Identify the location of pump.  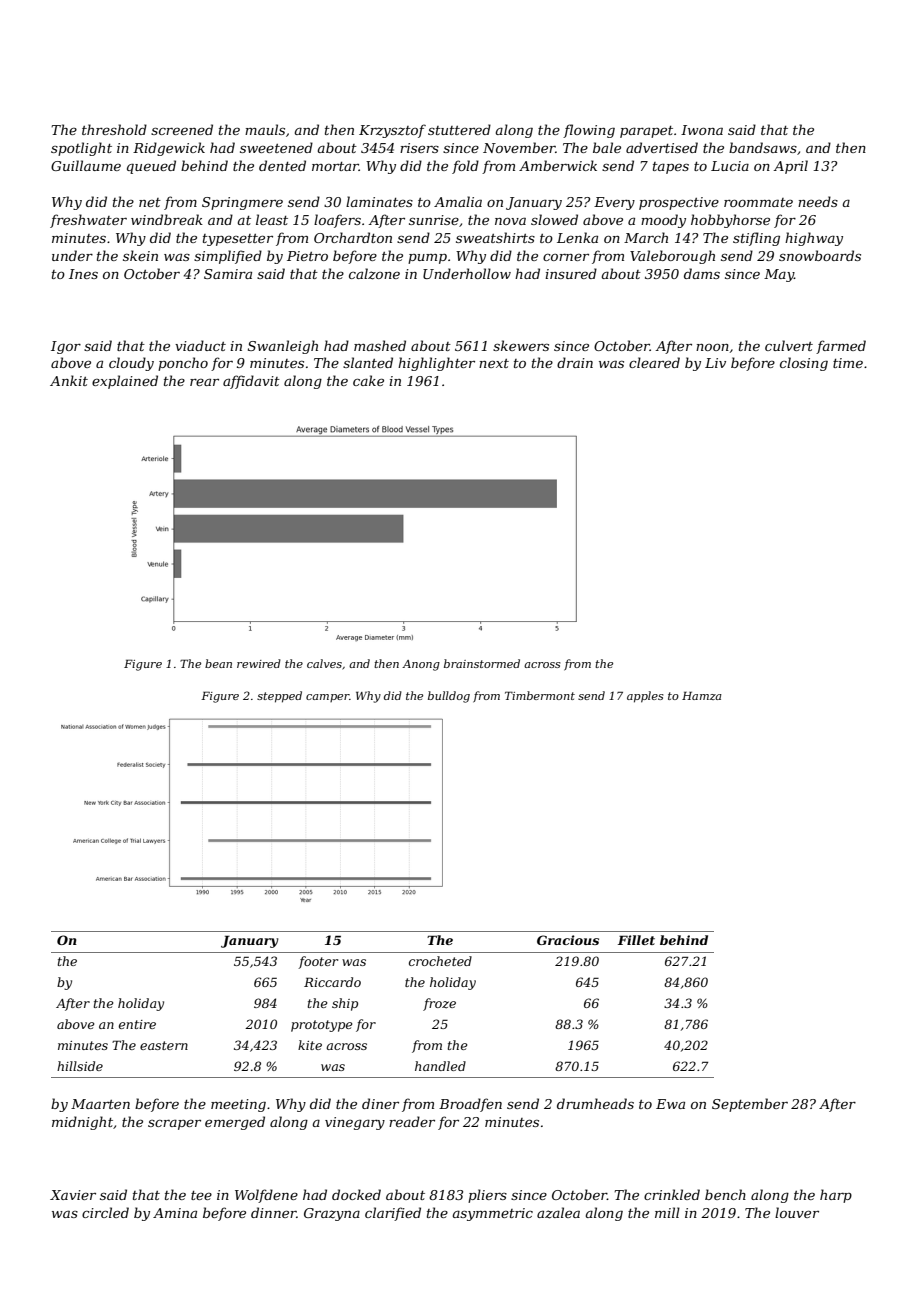
(427, 259).
